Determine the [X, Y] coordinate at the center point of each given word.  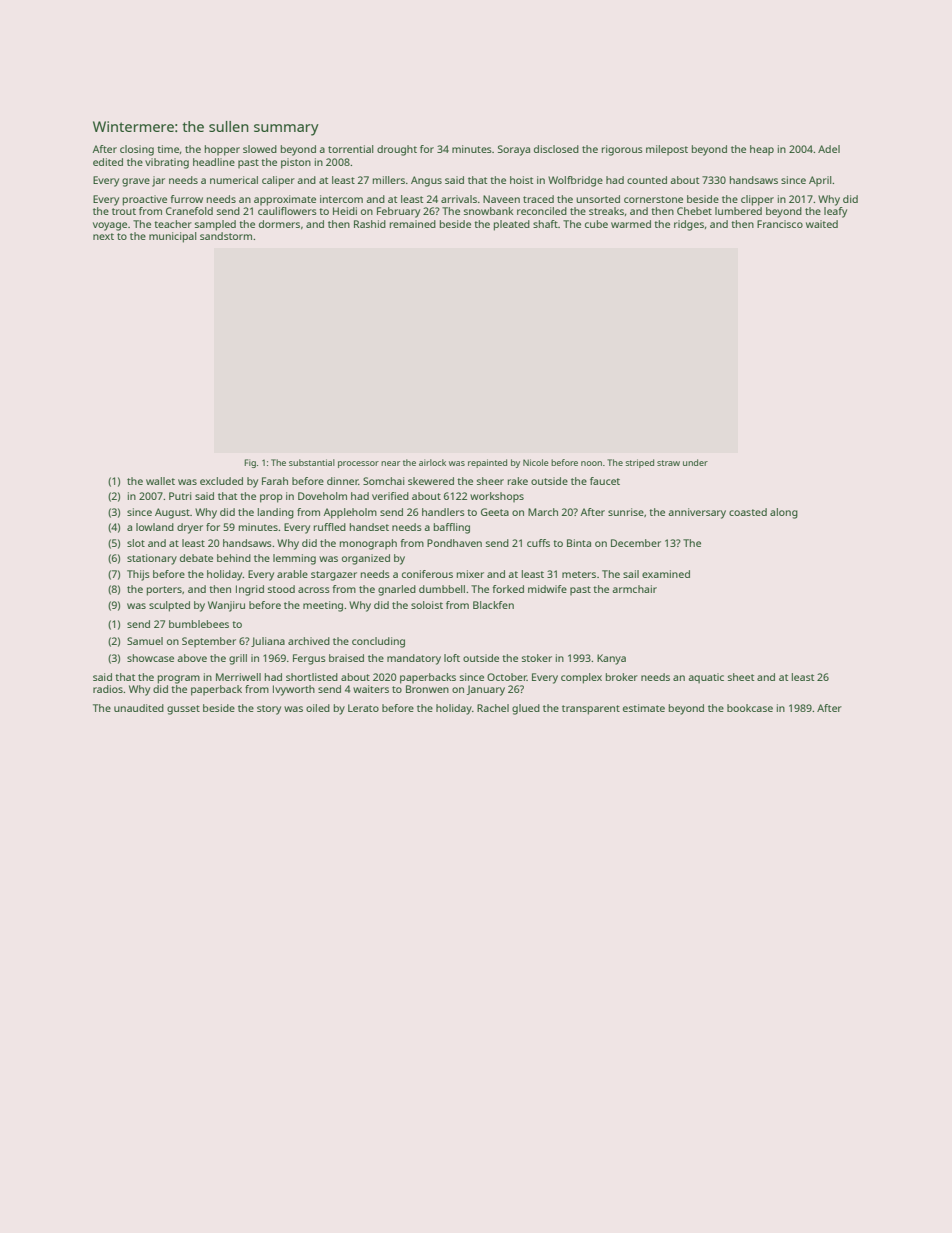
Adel [829, 149]
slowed [260, 149]
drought [397, 150]
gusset [183, 710]
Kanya [611, 659]
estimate [644, 708]
